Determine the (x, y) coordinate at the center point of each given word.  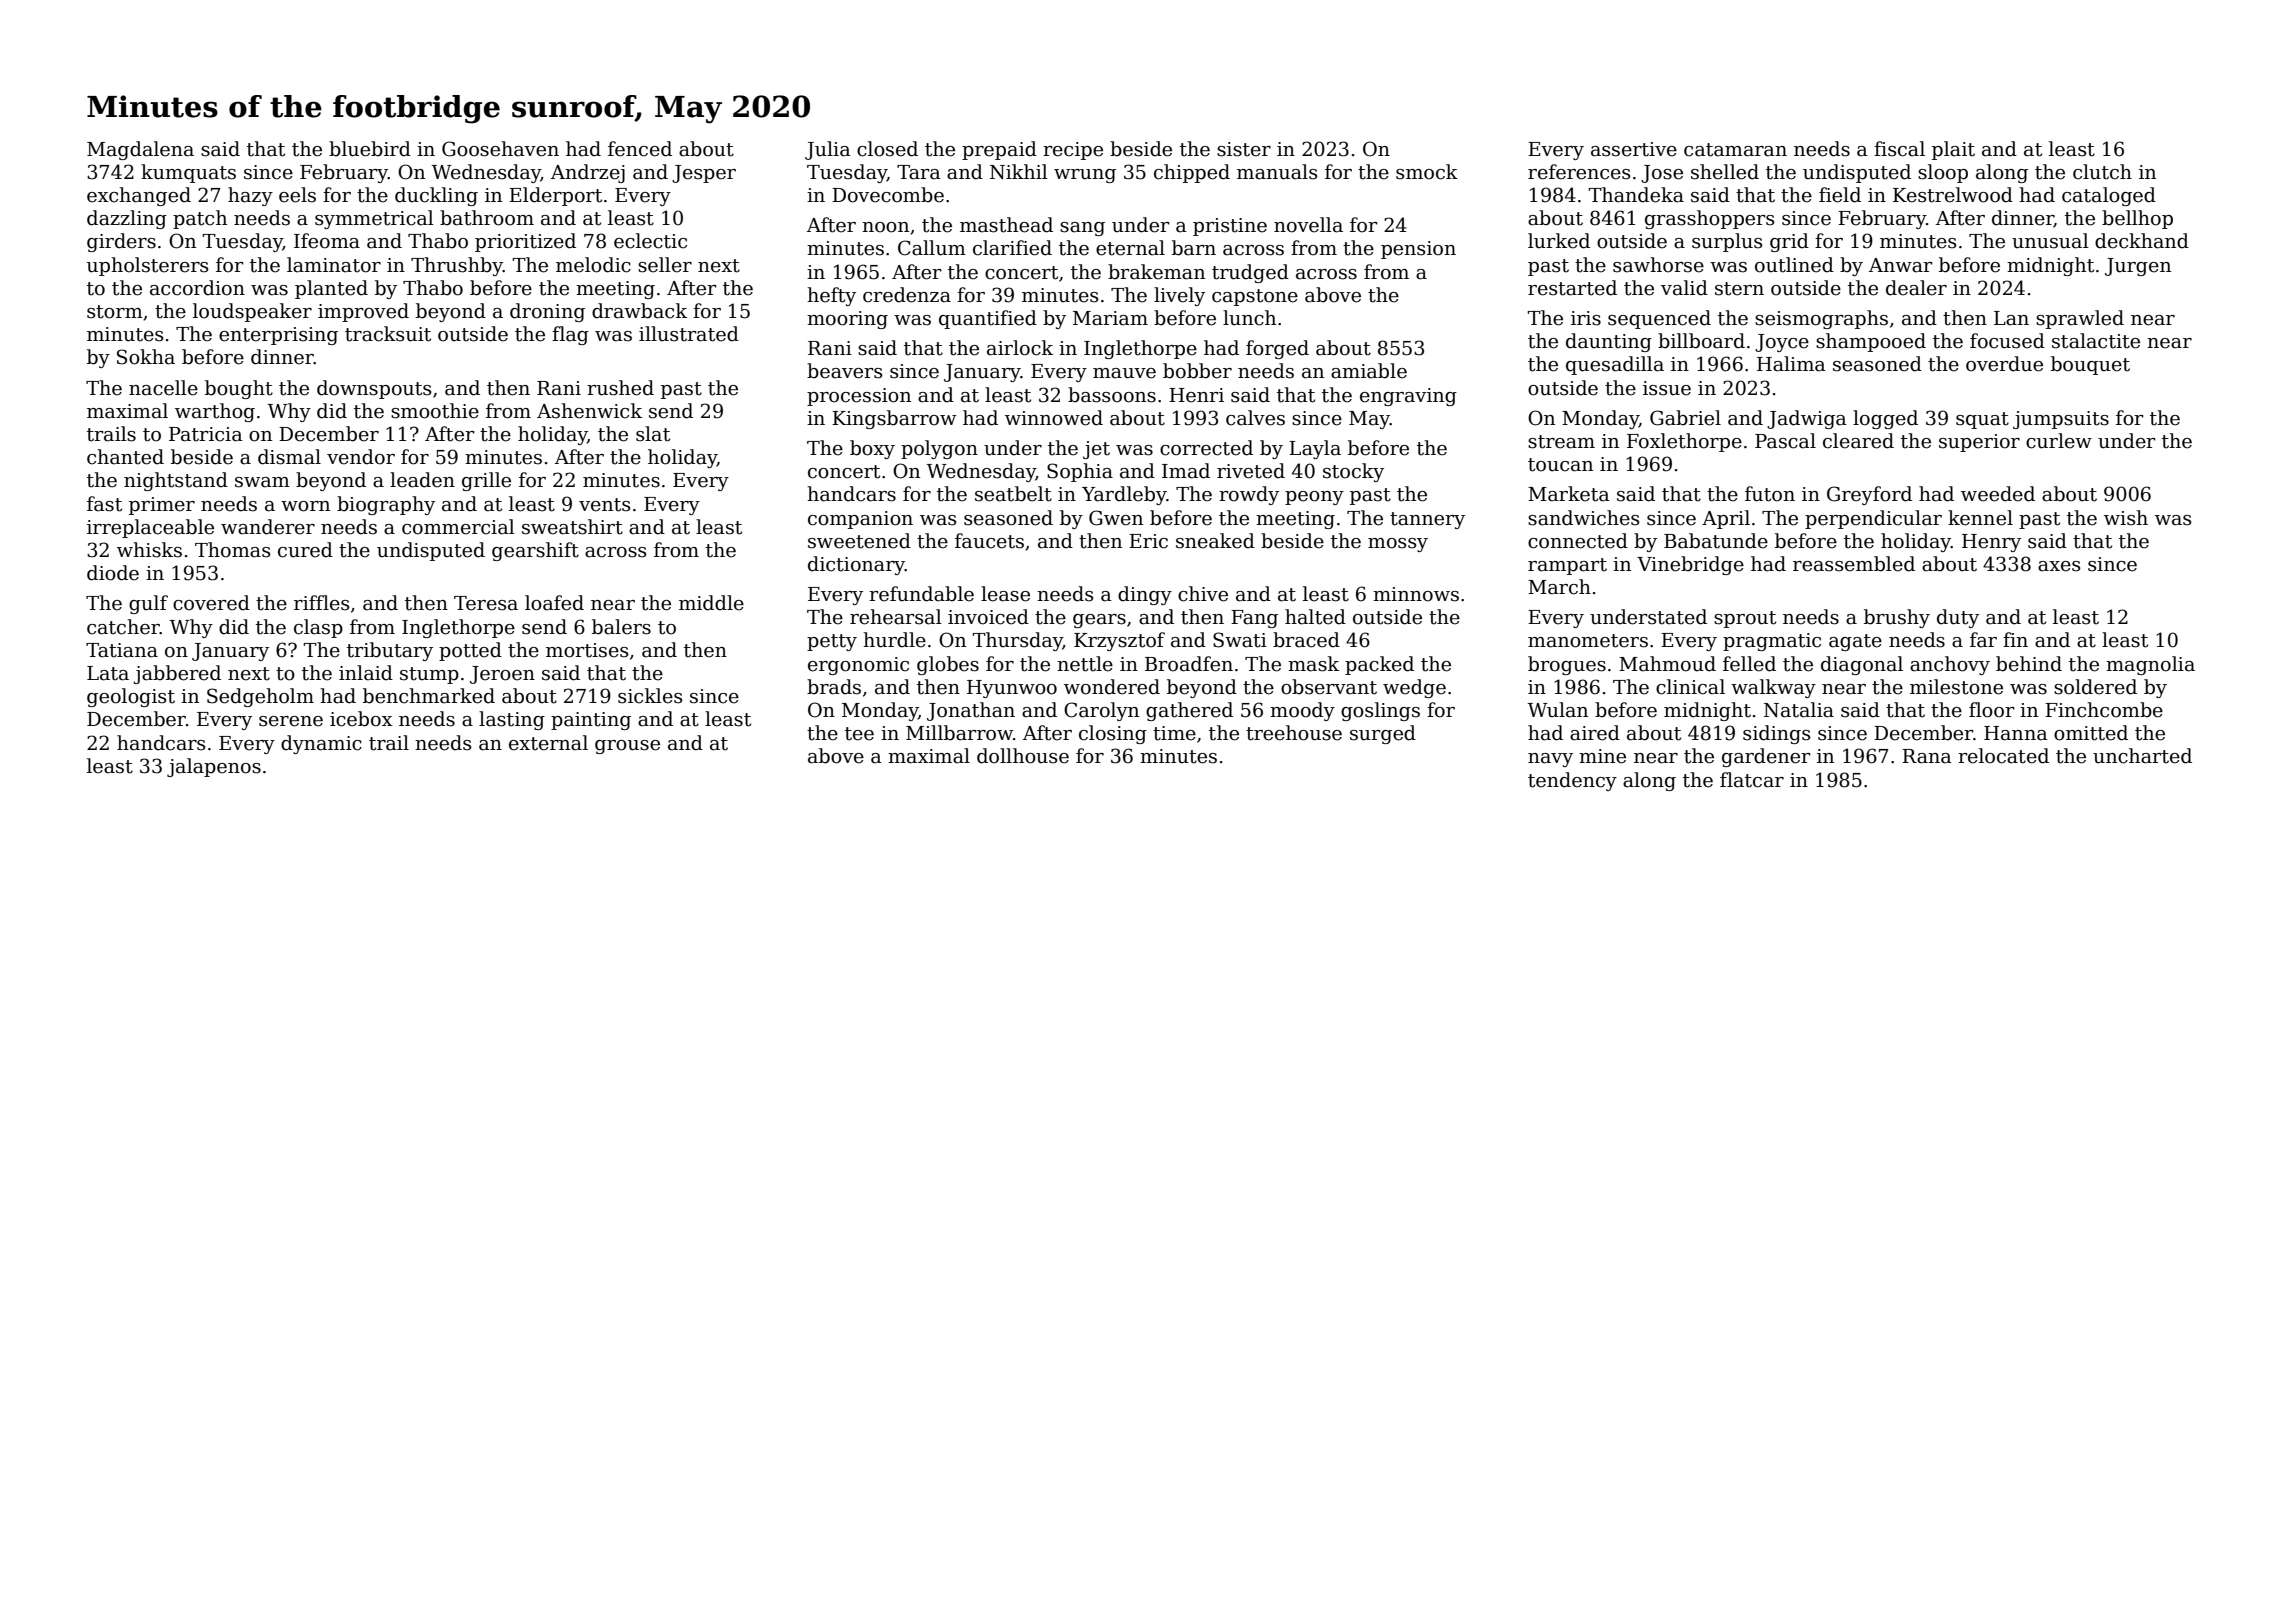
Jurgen (2138, 267)
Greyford (1869, 495)
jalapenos (214, 767)
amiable (1369, 371)
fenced (640, 149)
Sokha (146, 357)
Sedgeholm (260, 697)
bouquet (2090, 365)
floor (1992, 710)
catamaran (1735, 150)
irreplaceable (150, 528)
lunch (1249, 318)
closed (887, 149)
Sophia (1080, 472)
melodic (593, 265)
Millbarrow (959, 733)
